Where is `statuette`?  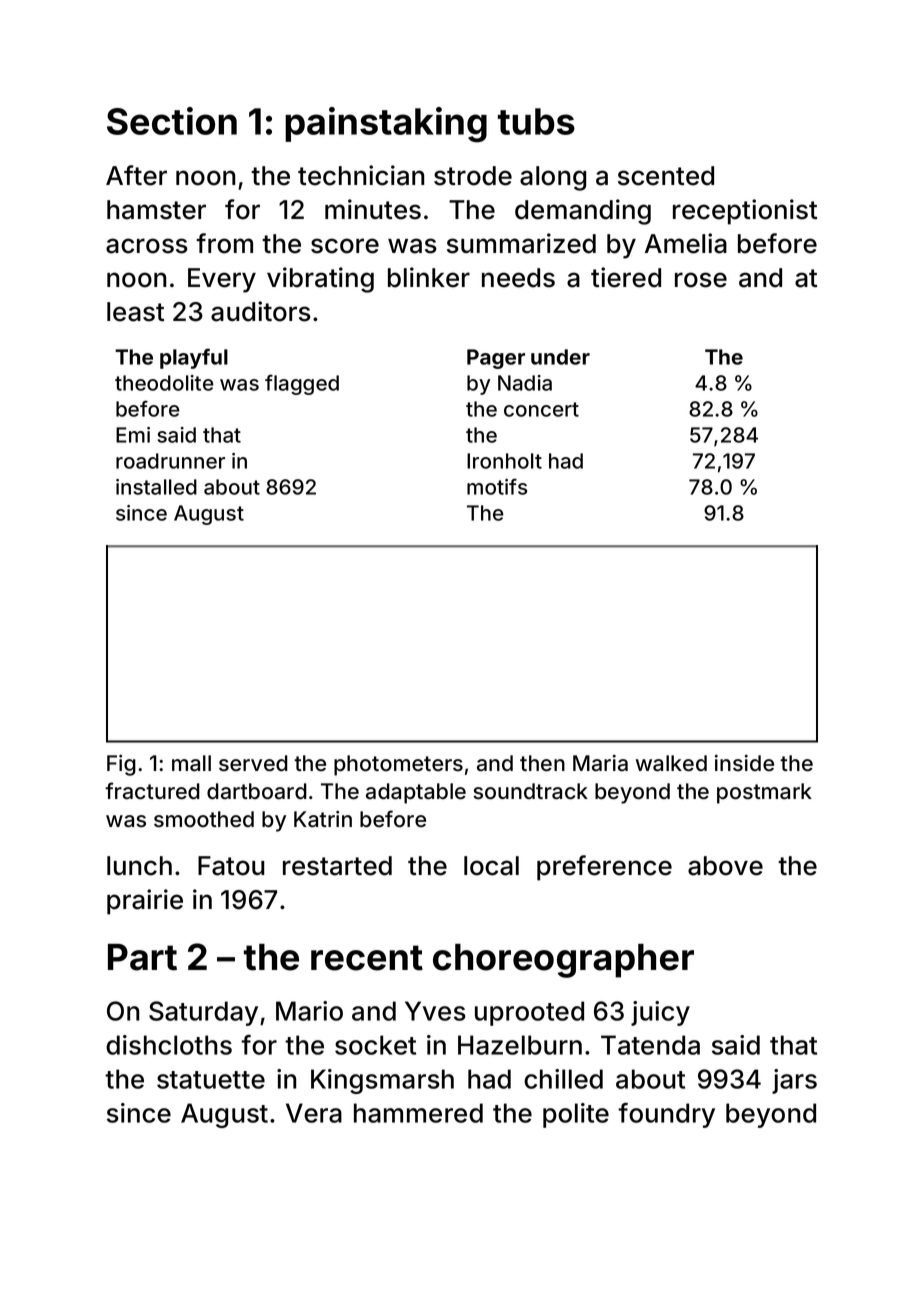
statuette is located at coordinates (211, 1080).
